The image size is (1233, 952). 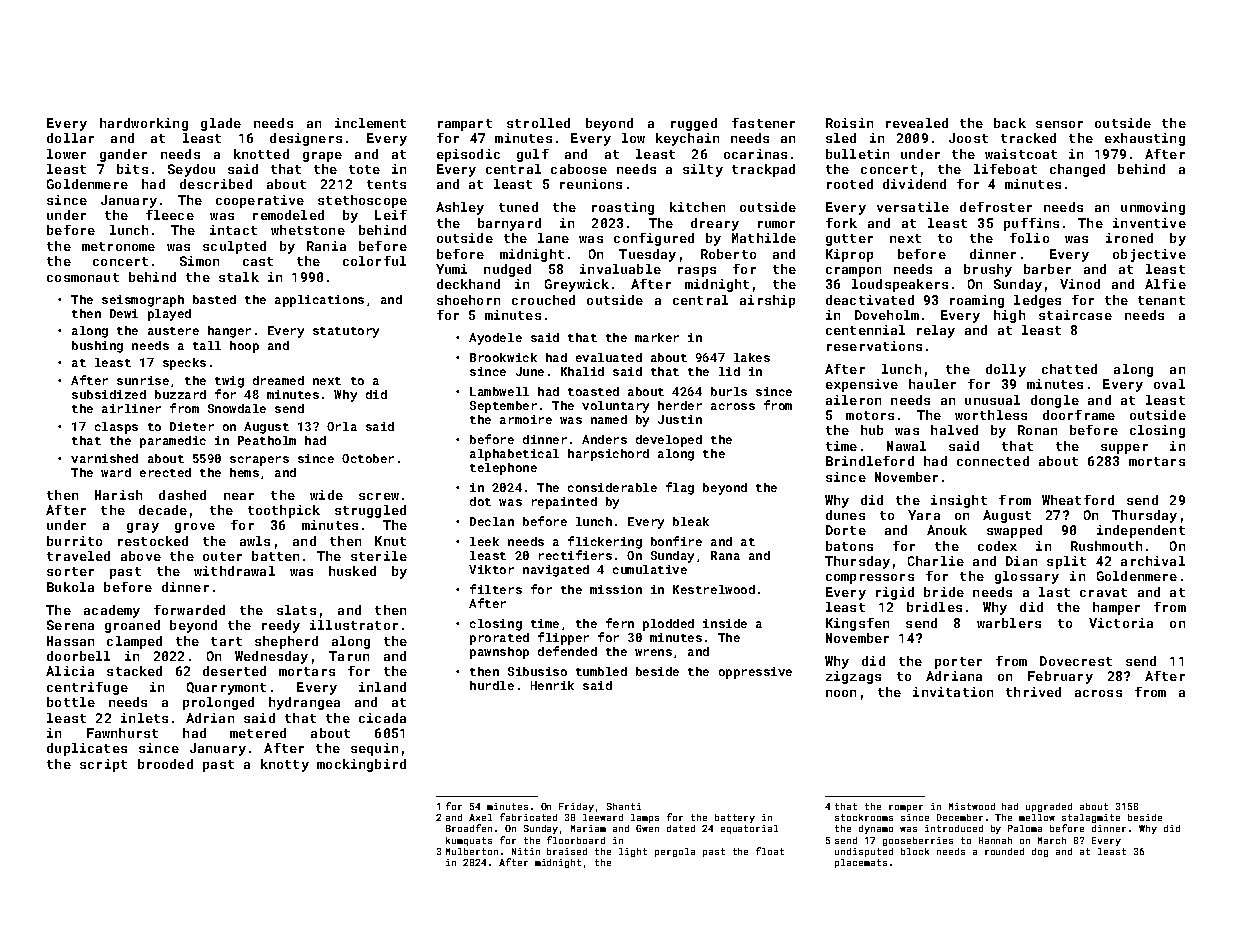 I want to click on connected, so click(x=993, y=461).
